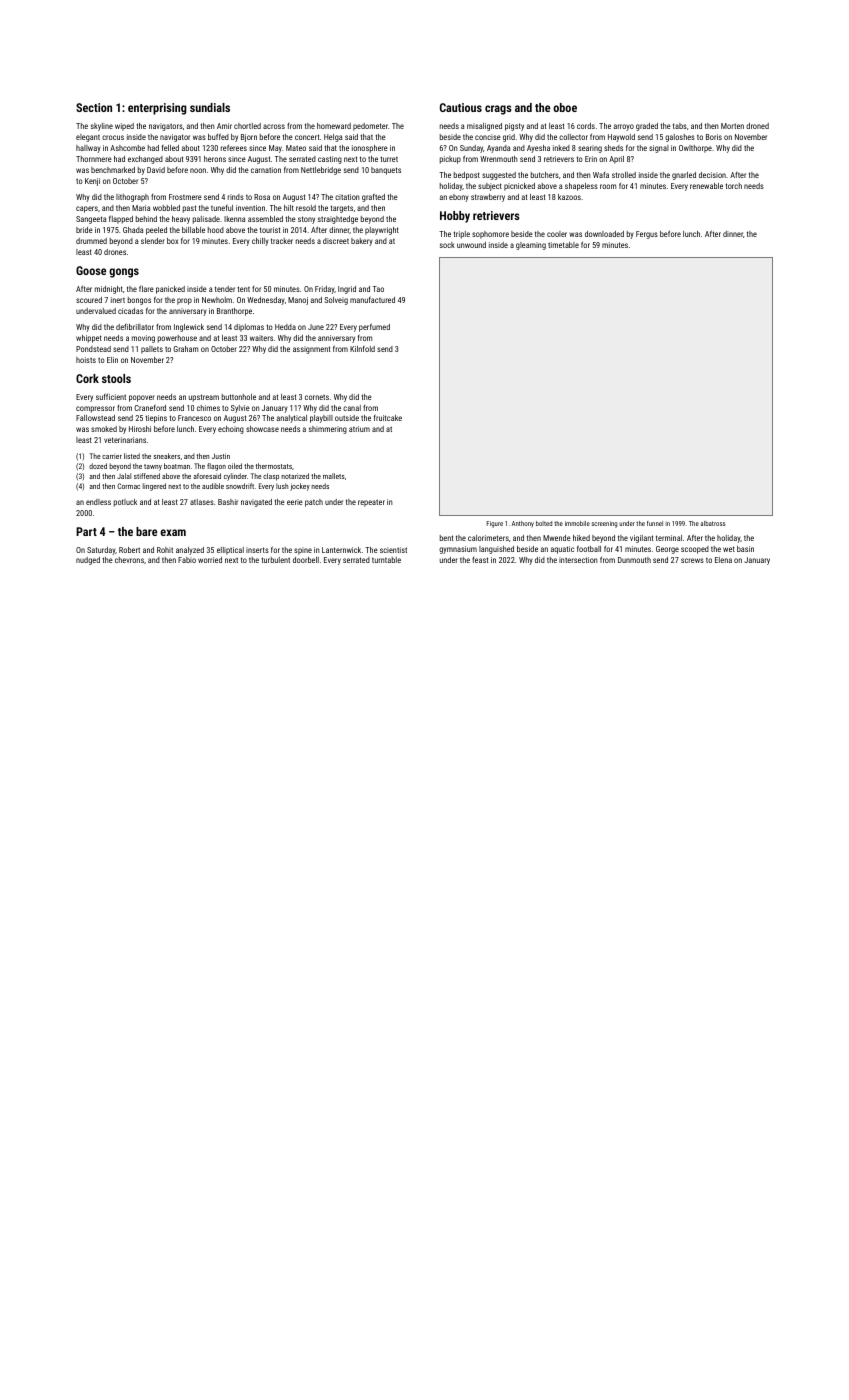  What do you see at coordinates (210, 107) in the screenshot?
I see `sundials` at bounding box center [210, 107].
